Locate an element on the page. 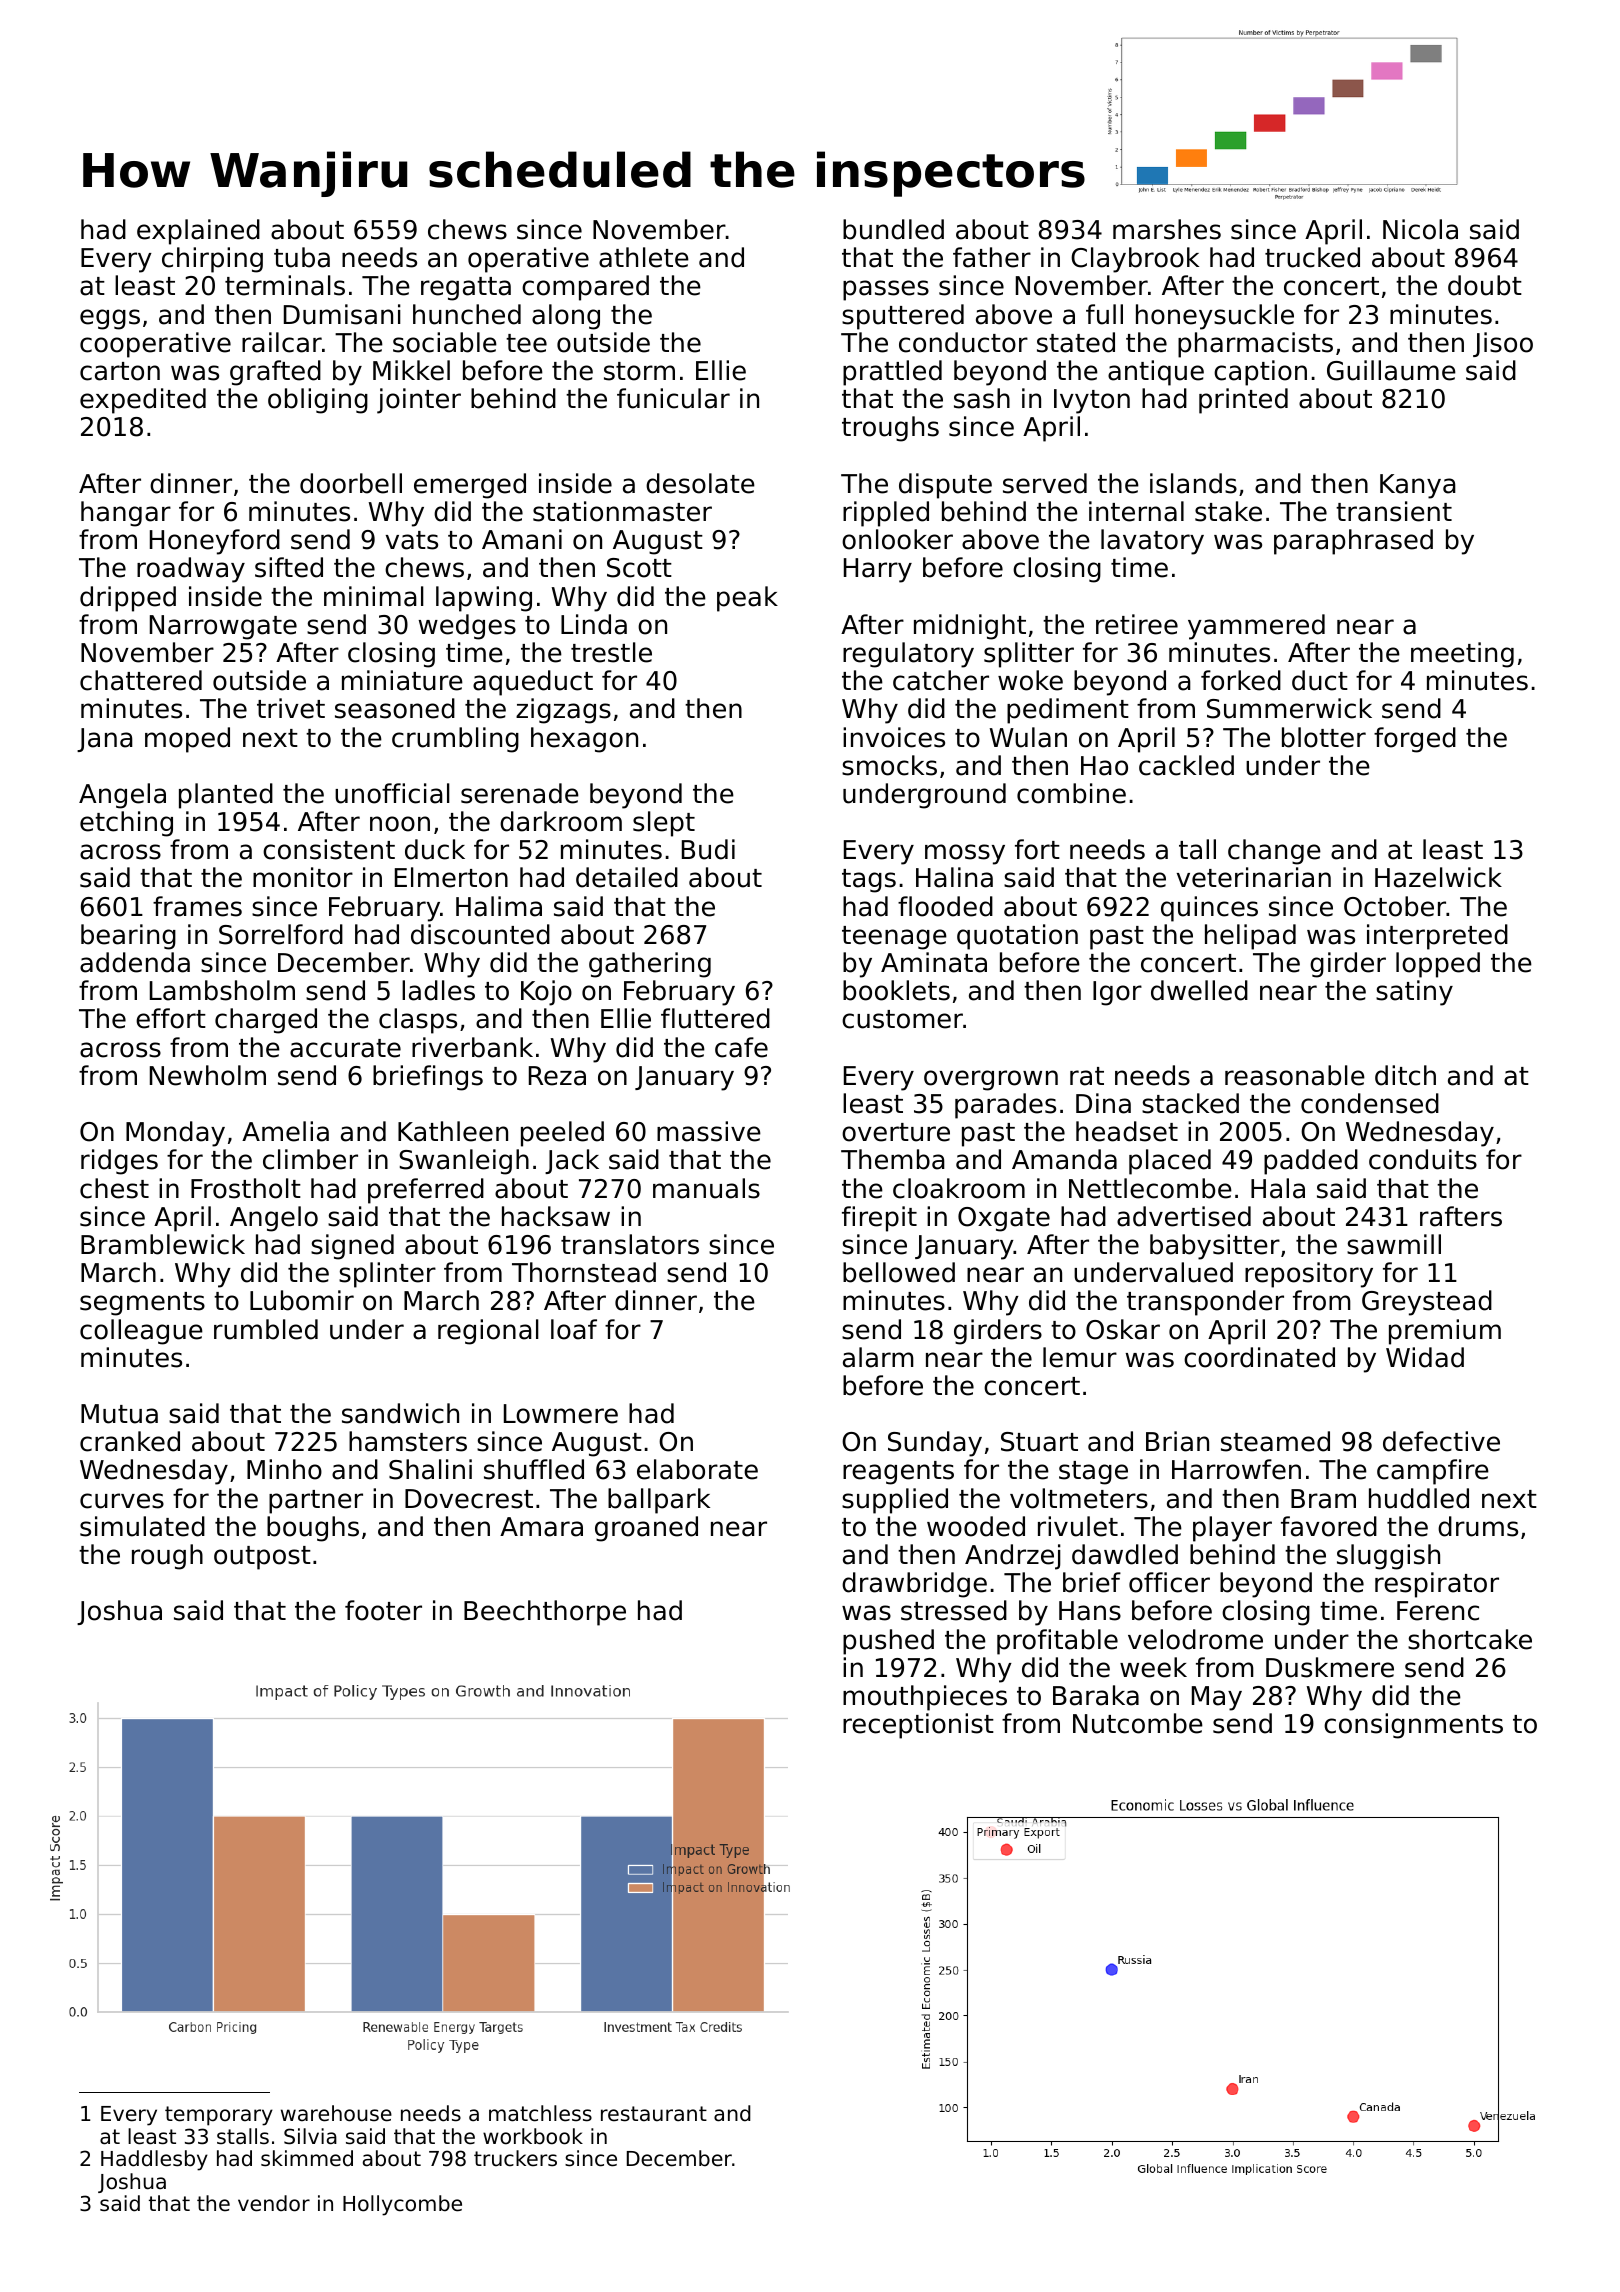  warehouse is located at coordinates (336, 2113).
